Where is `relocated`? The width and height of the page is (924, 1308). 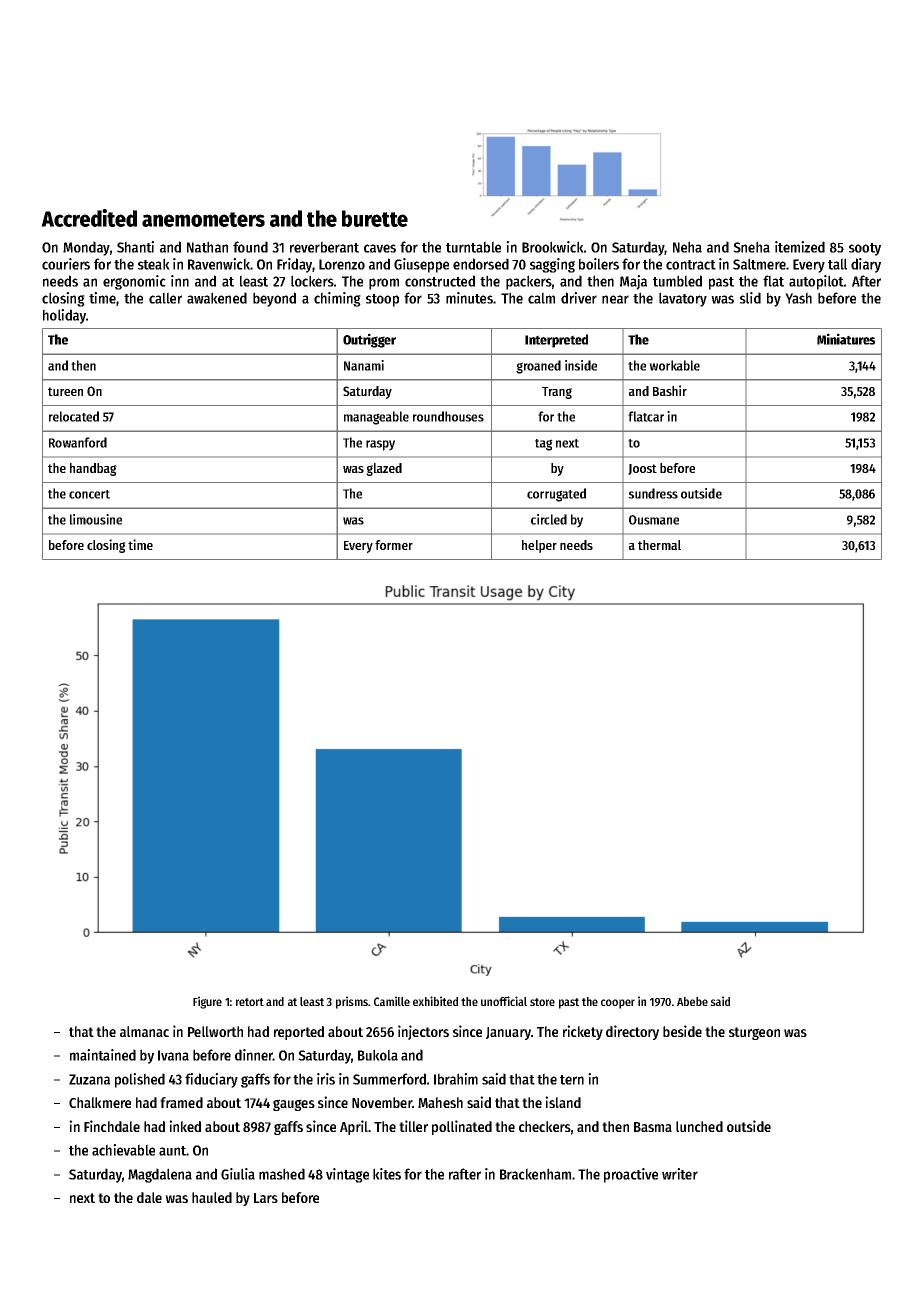 relocated is located at coordinates (74, 416).
